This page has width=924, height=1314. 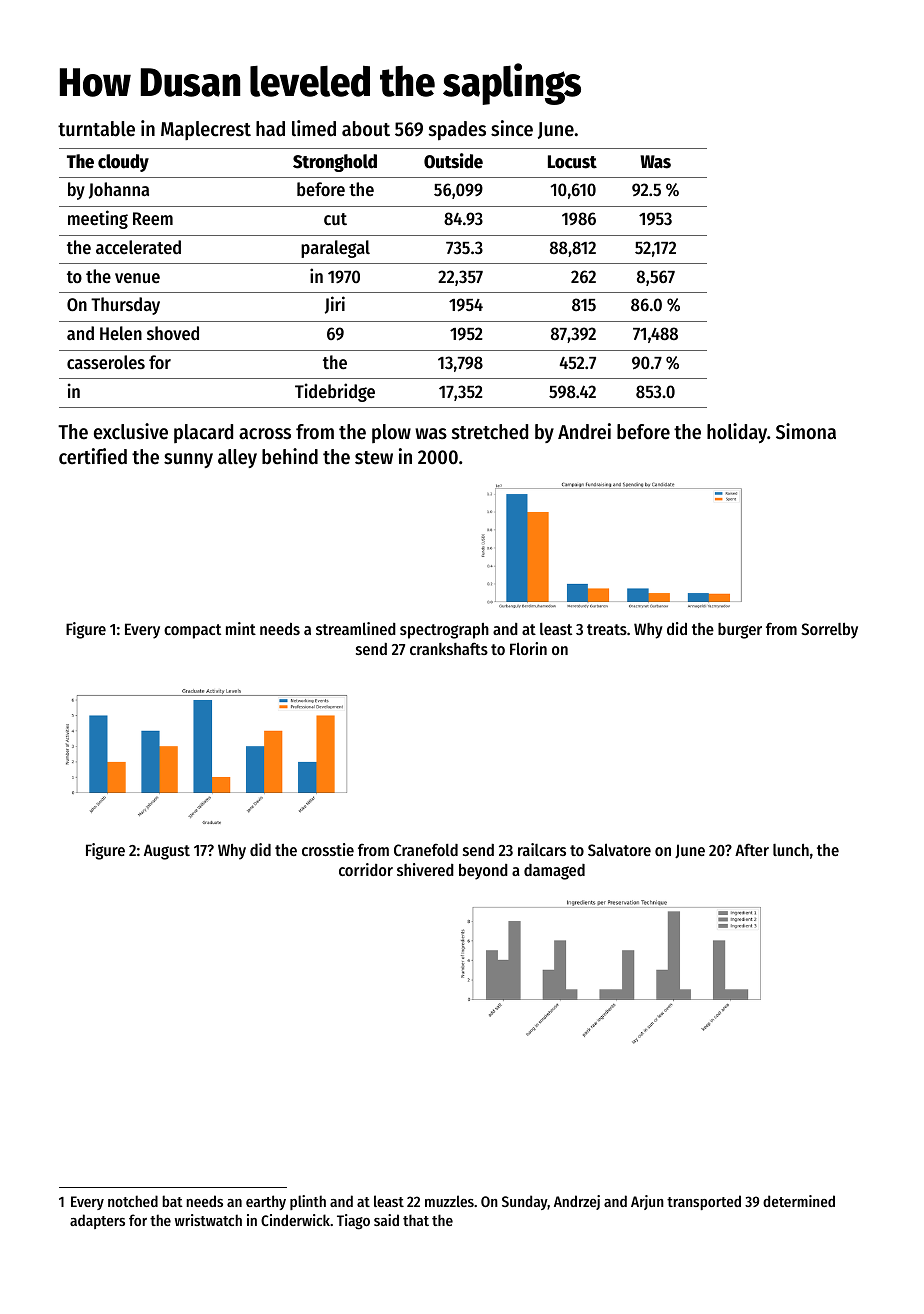 What do you see at coordinates (97, 1221) in the page?
I see `adapters` at bounding box center [97, 1221].
